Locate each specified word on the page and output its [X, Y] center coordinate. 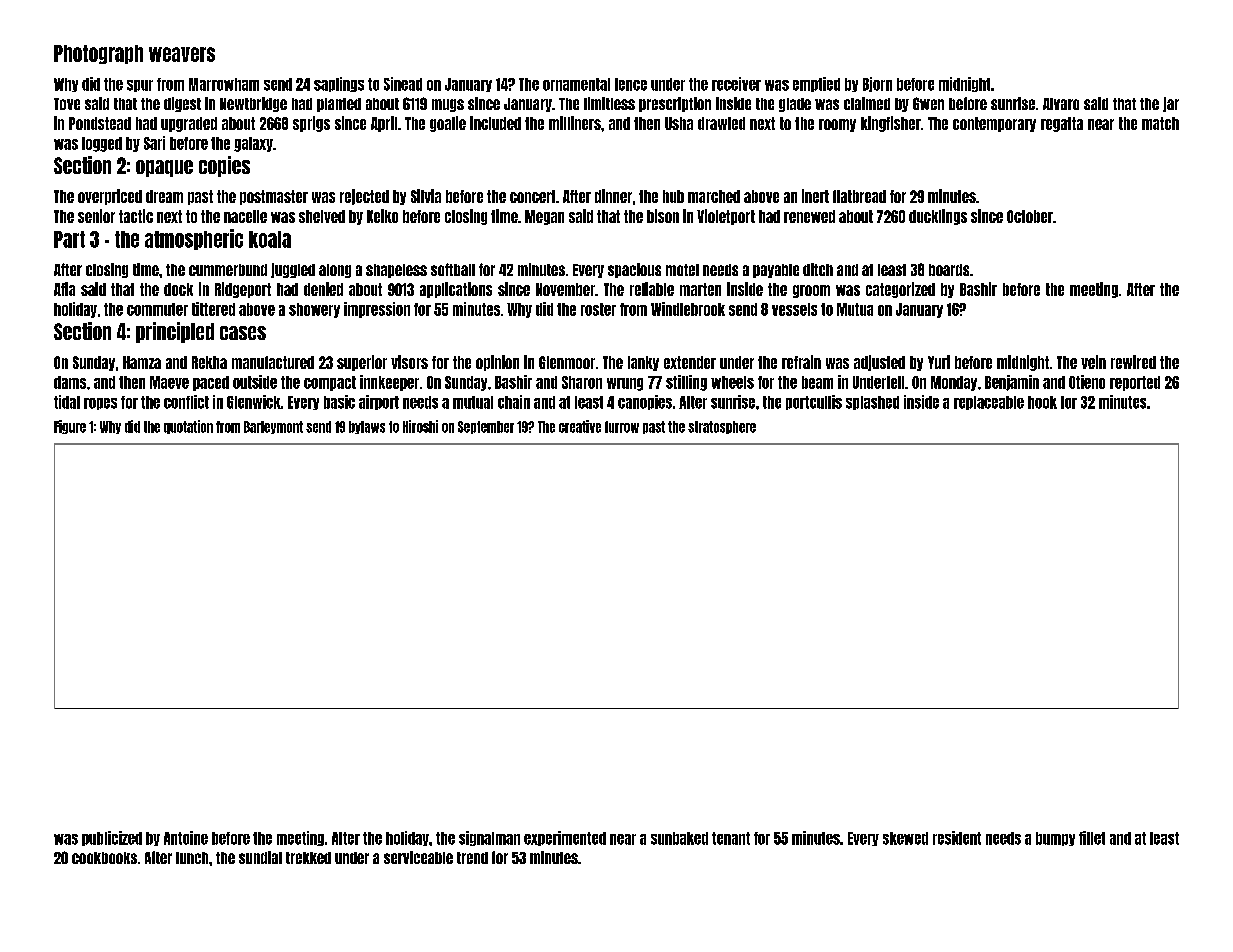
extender [690, 362]
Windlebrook [688, 309]
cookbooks [104, 858]
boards [949, 270]
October [1030, 216]
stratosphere [722, 427]
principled [175, 332]
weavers [182, 54]
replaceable [989, 403]
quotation [188, 427]
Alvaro [1061, 104]
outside [255, 382]
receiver [736, 84]
